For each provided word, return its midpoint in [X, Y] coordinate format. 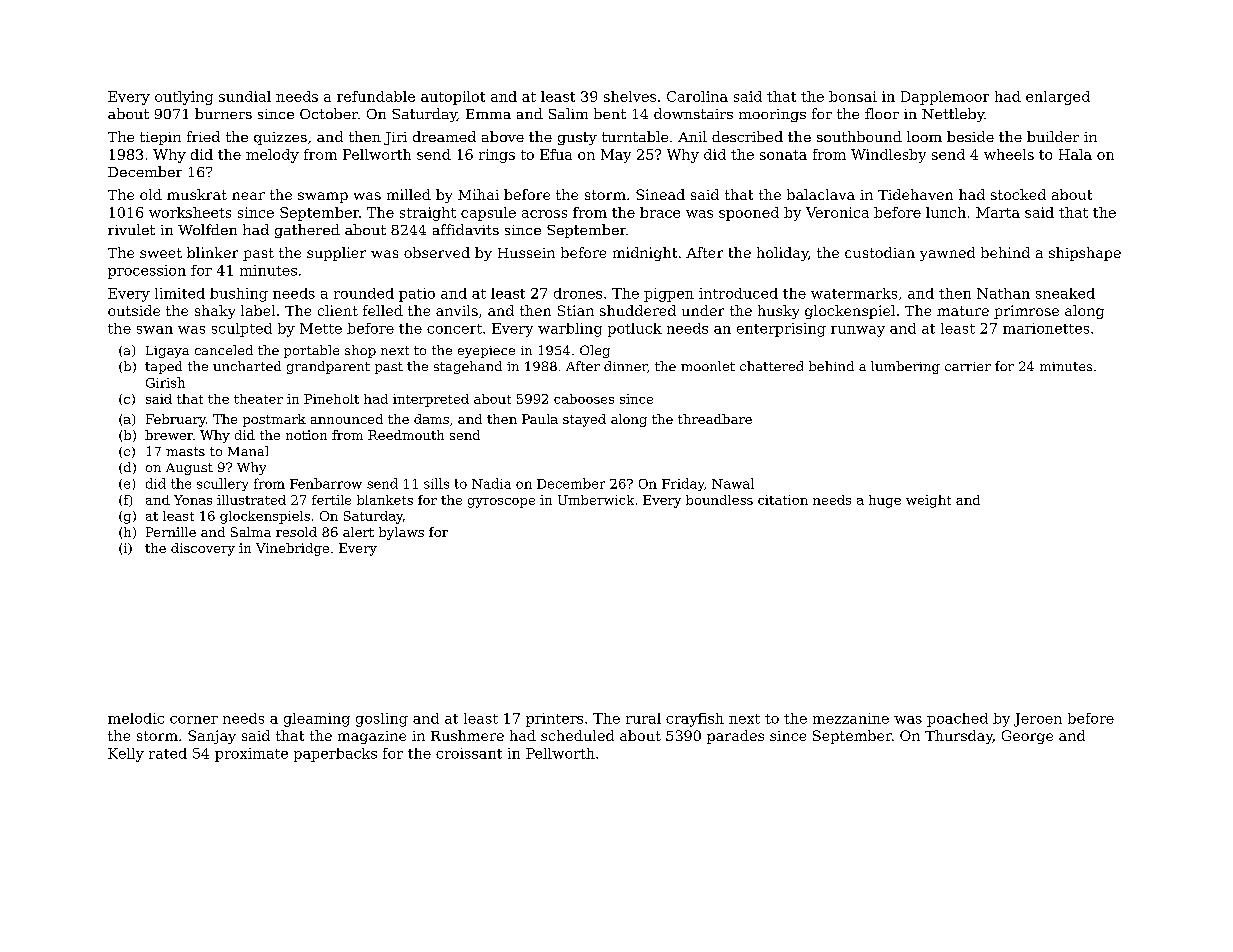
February [176, 420]
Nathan [1003, 293]
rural [643, 718]
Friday [683, 484]
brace [660, 212]
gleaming [317, 720]
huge [885, 501]
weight [928, 501]
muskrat [197, 194]
